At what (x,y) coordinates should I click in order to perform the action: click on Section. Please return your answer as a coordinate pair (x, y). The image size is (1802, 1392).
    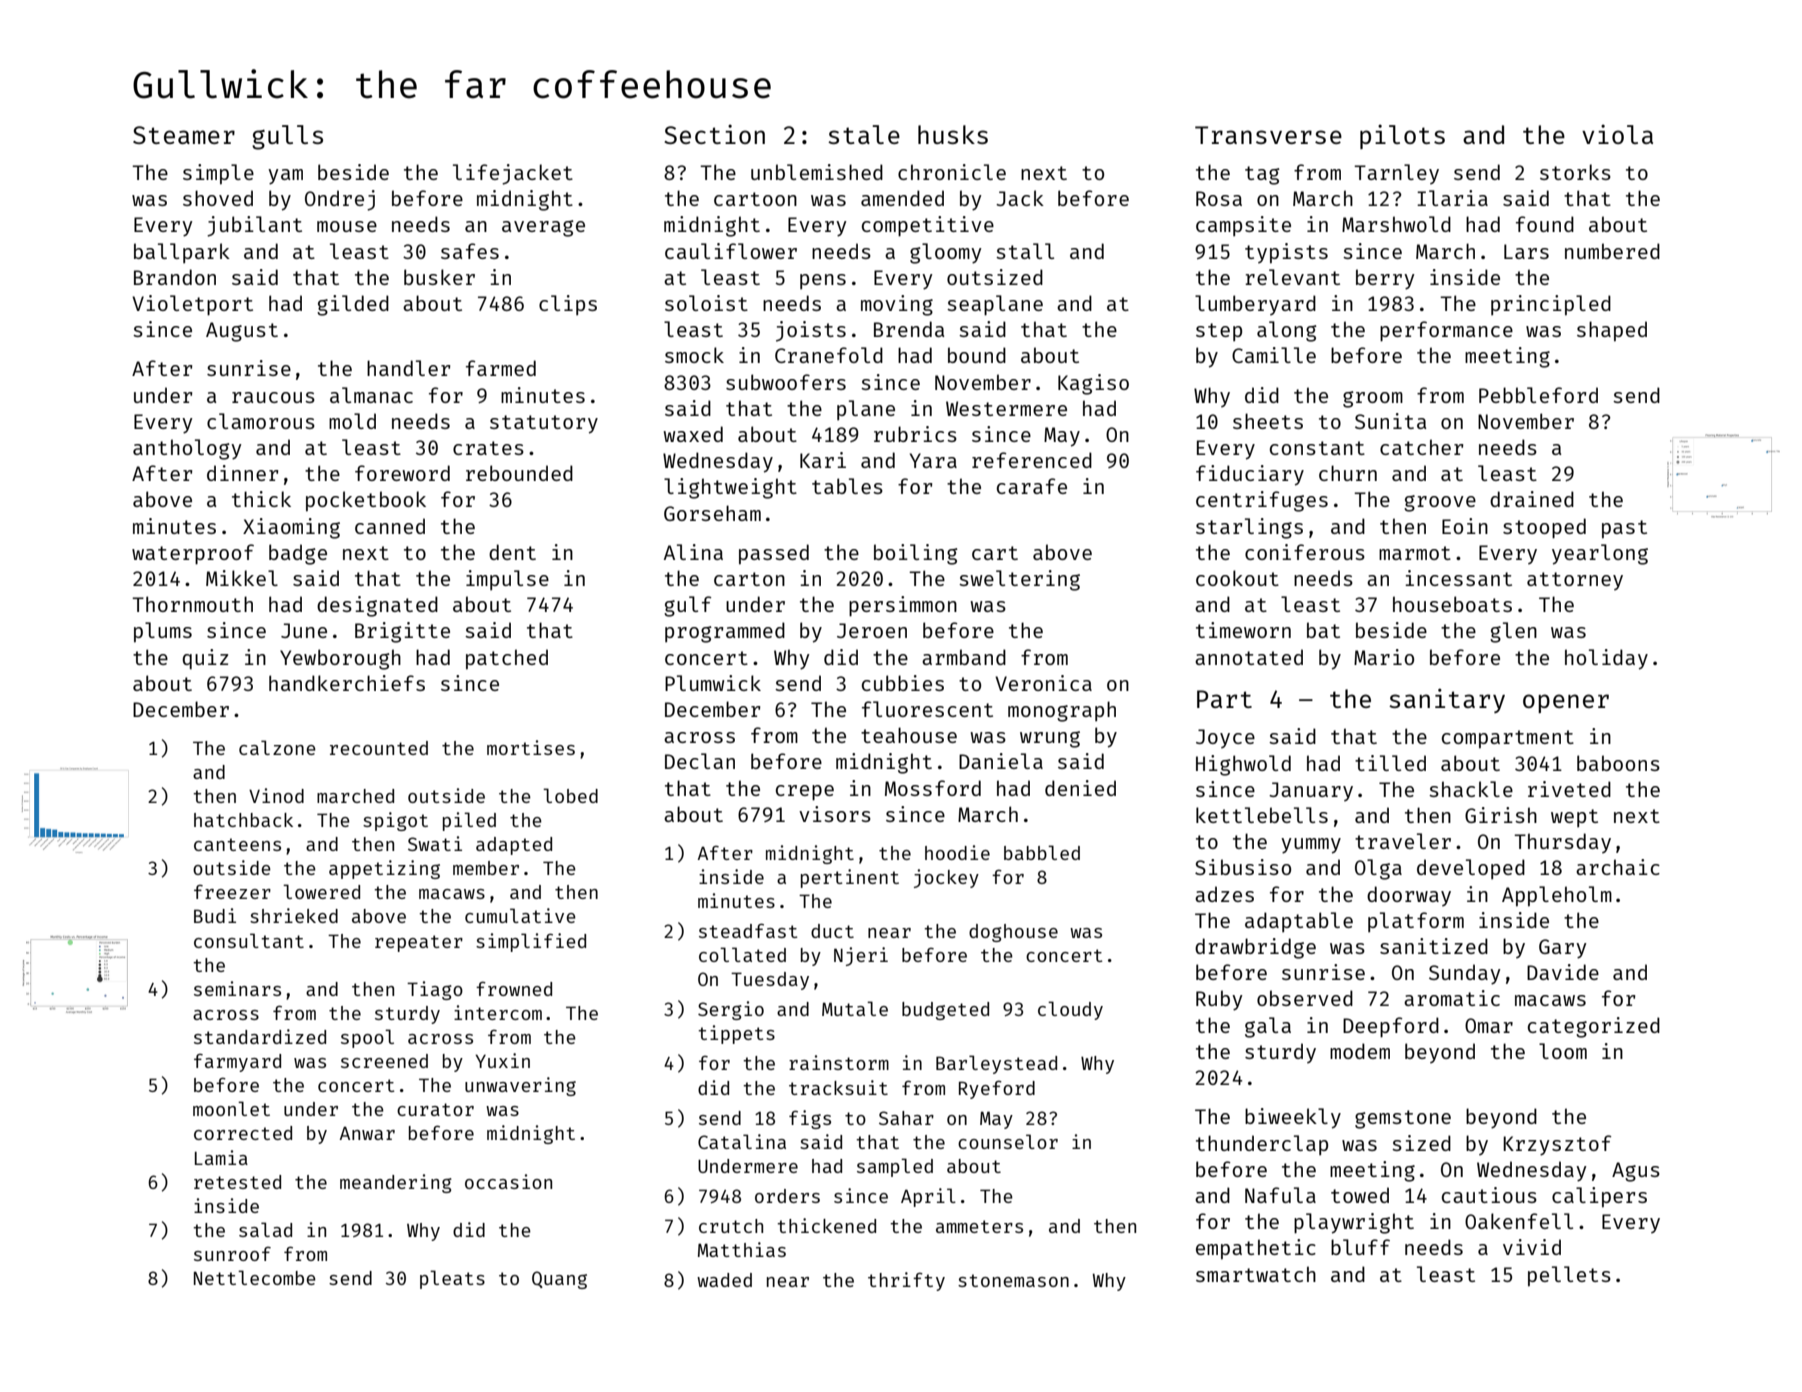
    Looking at the image, I should click on (714, 134).
